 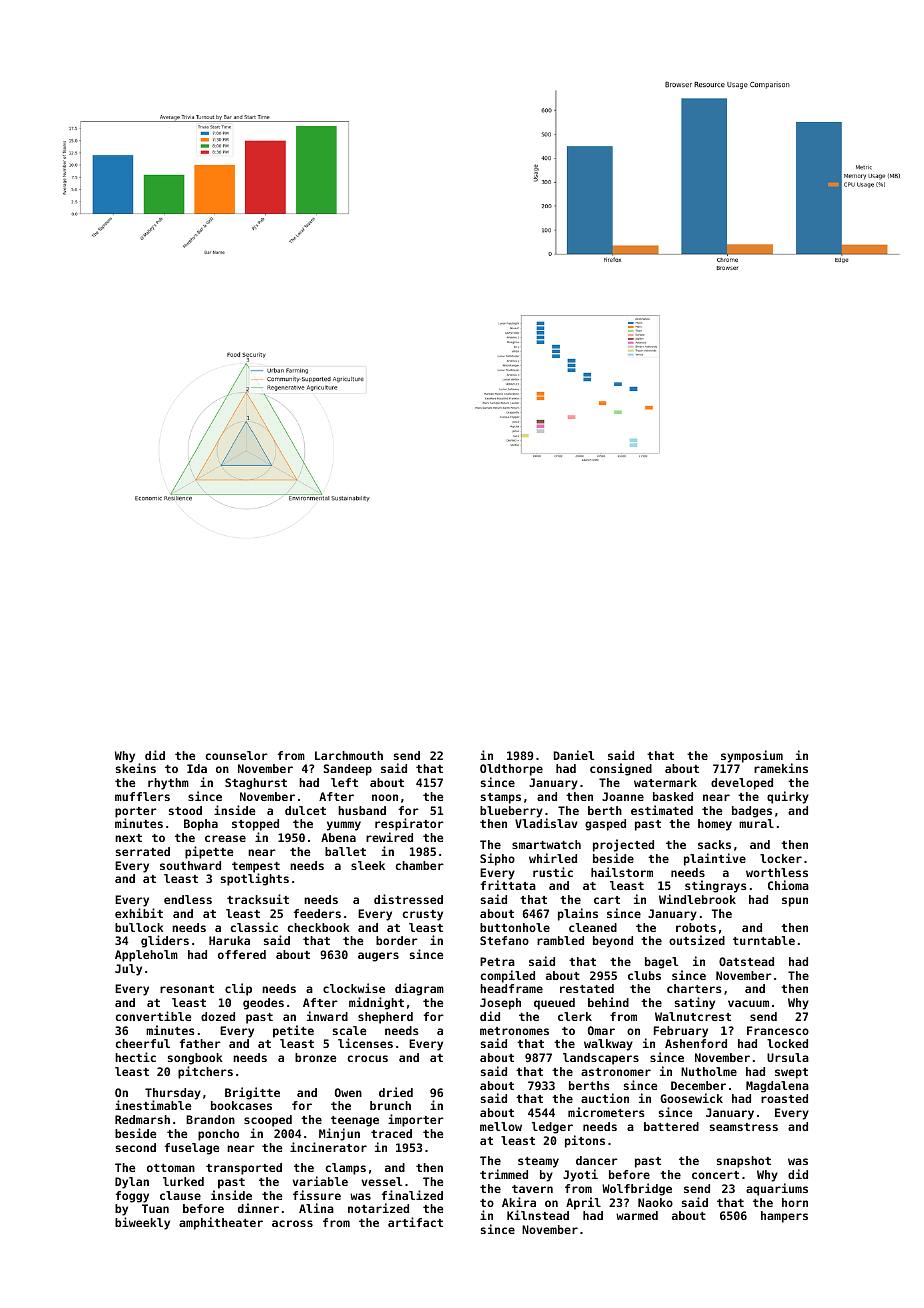 What do you see at coordinates (709, 1071) in the image?
I see `Nutholme` at bounding box center [709, 1071].
